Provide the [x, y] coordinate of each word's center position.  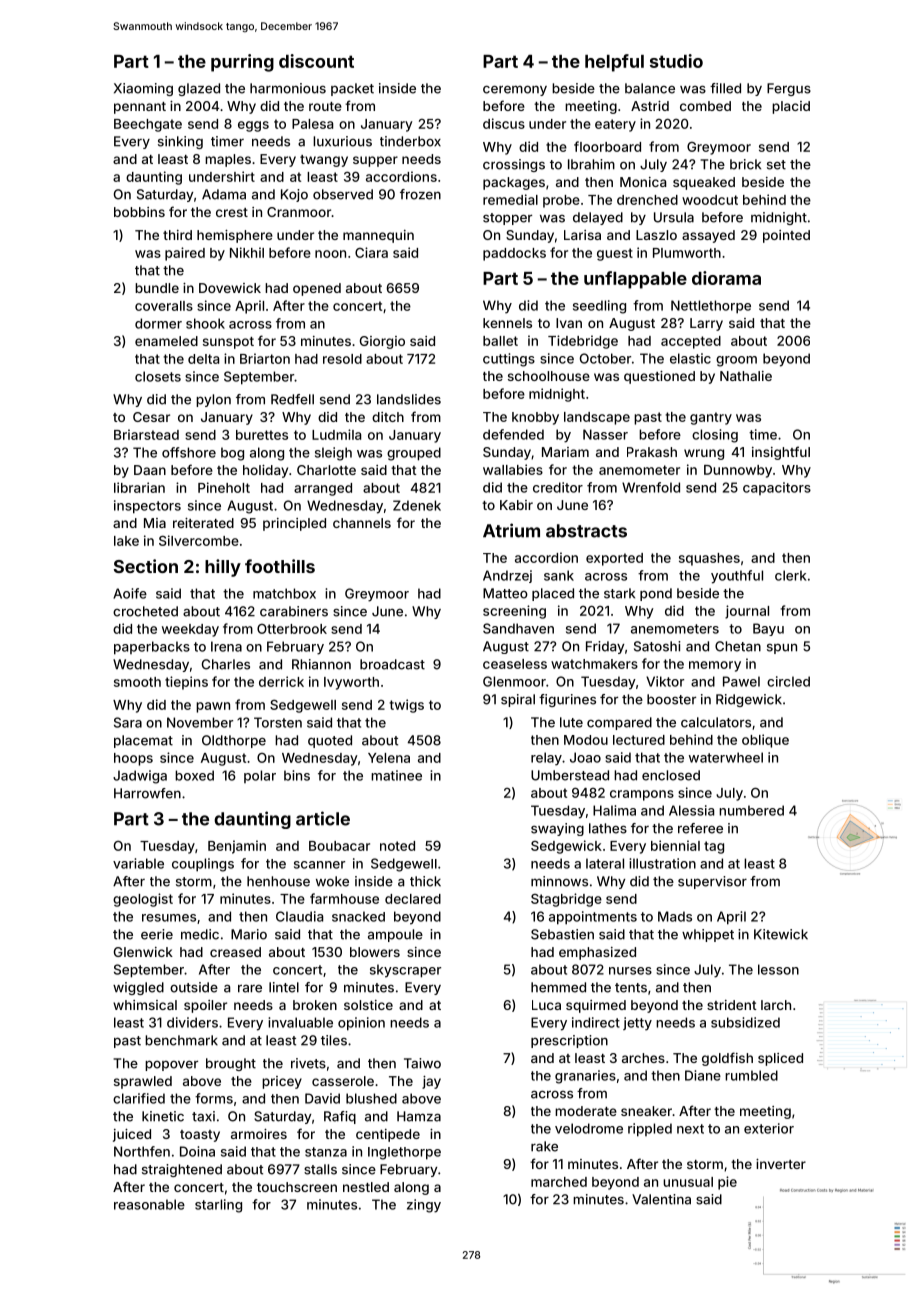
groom [736, 361]
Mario [249, 934]
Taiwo [422, 1063]
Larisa [582, 235]
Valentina [661, 1199]
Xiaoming [143, 89]
